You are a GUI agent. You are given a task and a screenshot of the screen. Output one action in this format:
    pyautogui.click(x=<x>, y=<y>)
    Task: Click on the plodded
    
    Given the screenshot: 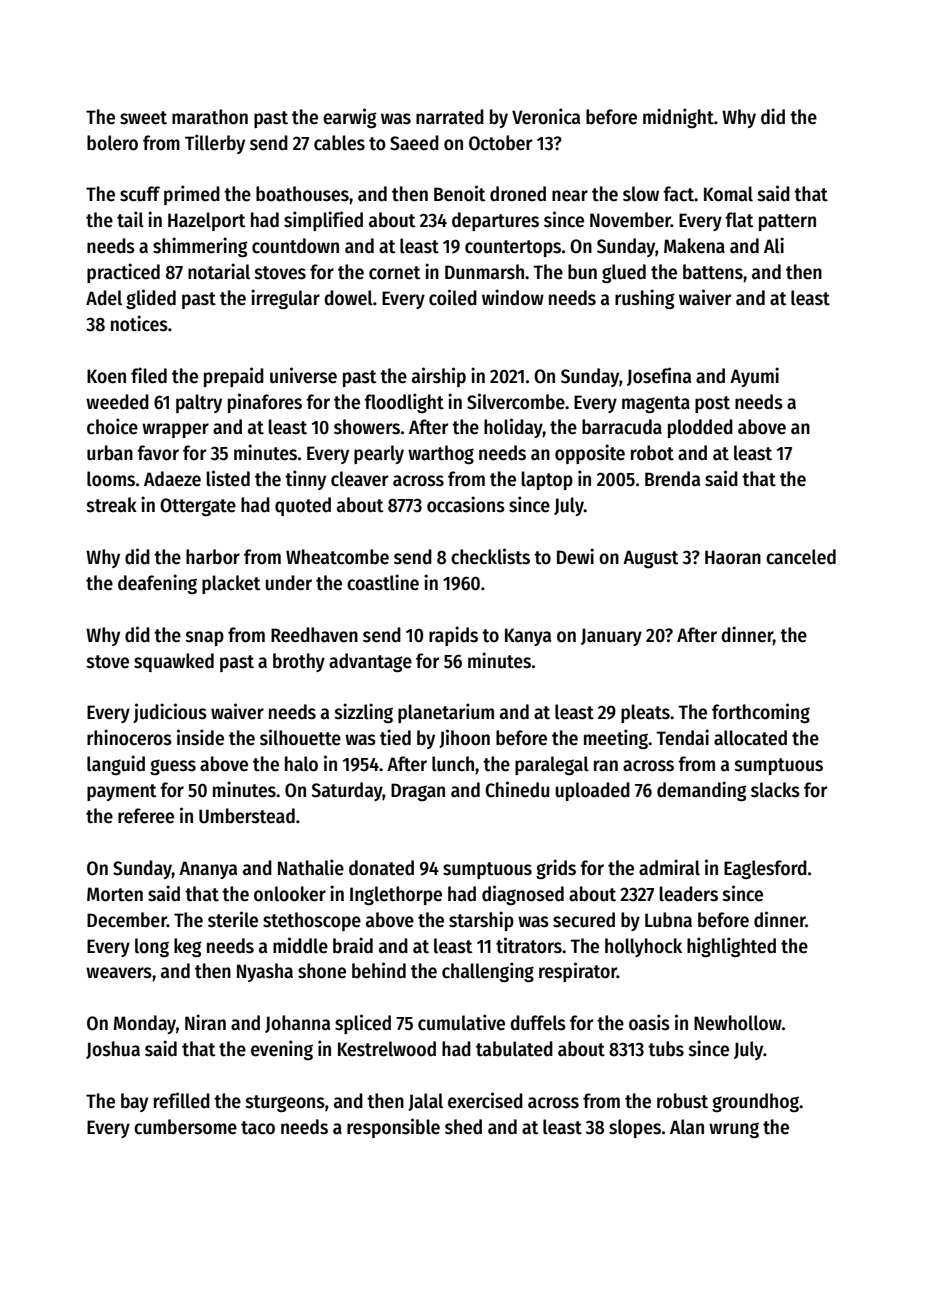 What is the action you would take?
    pyautogui.click(x=700, y=428)
